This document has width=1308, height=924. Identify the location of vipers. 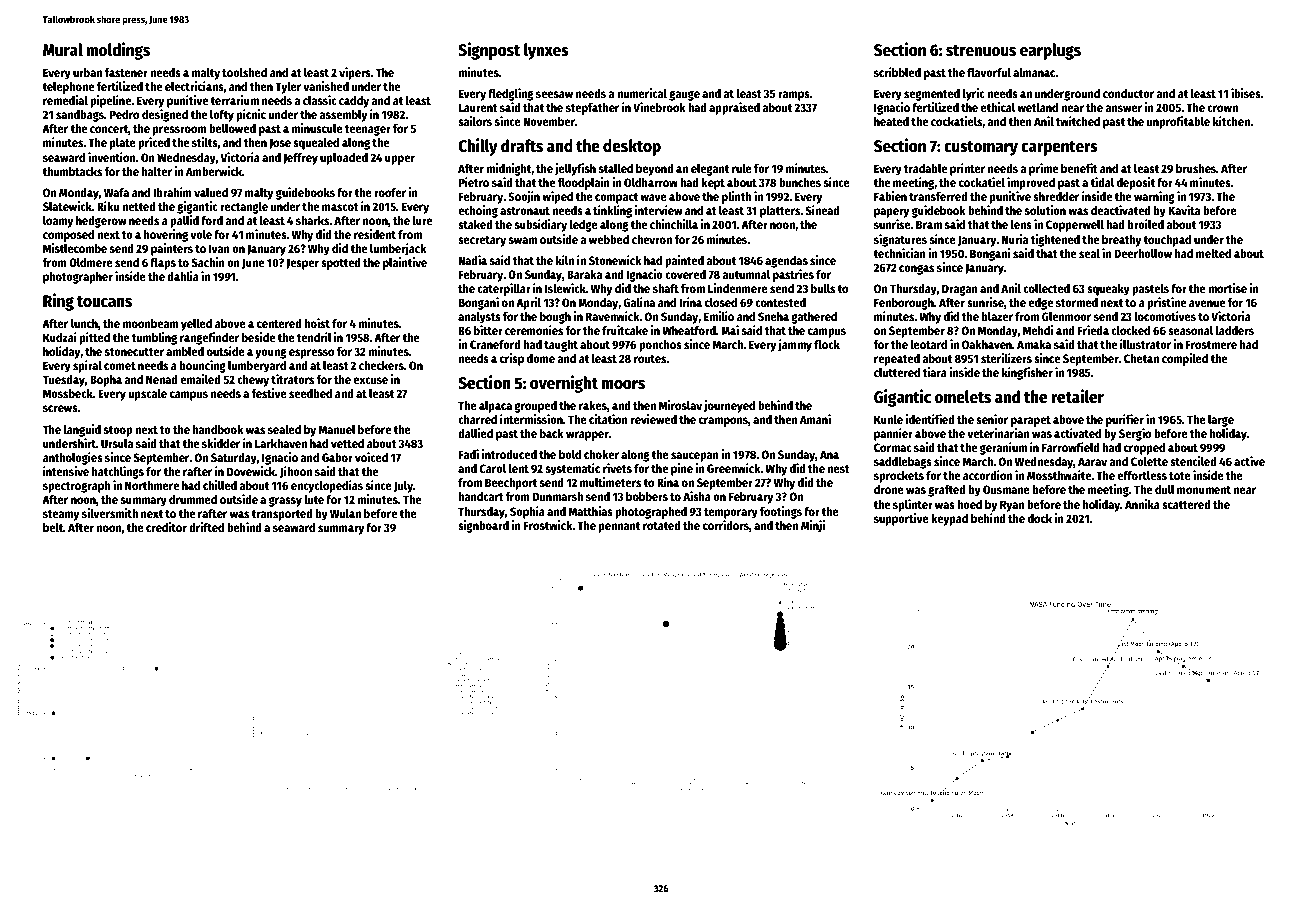
(355, 73).
